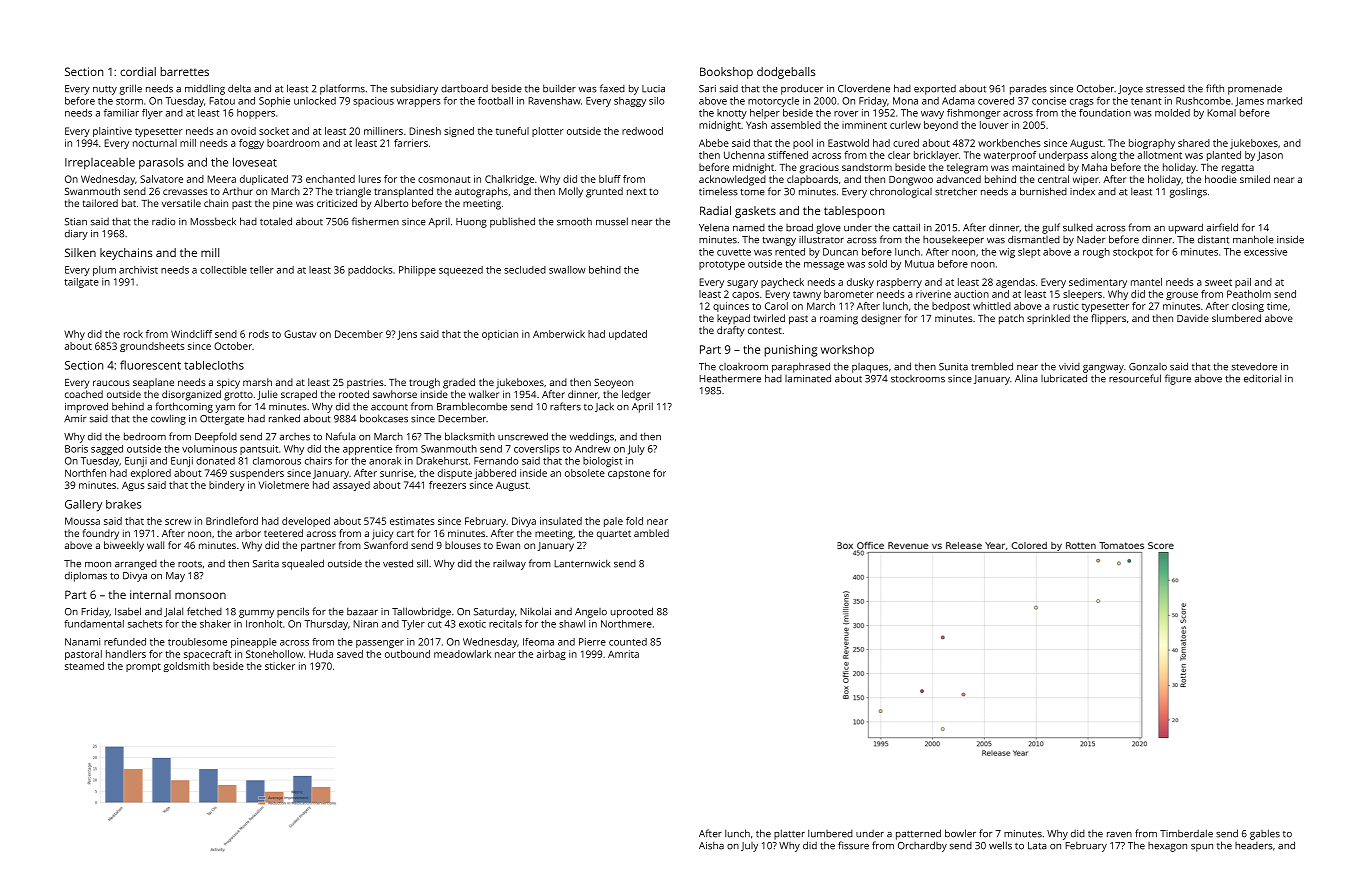 Image resolution: width=1372 pixels, height=887 pixels. What do you see at coordinates (726, 73) in the screenshot?
I see `Bookshop` at bounding box center [726, 73].
